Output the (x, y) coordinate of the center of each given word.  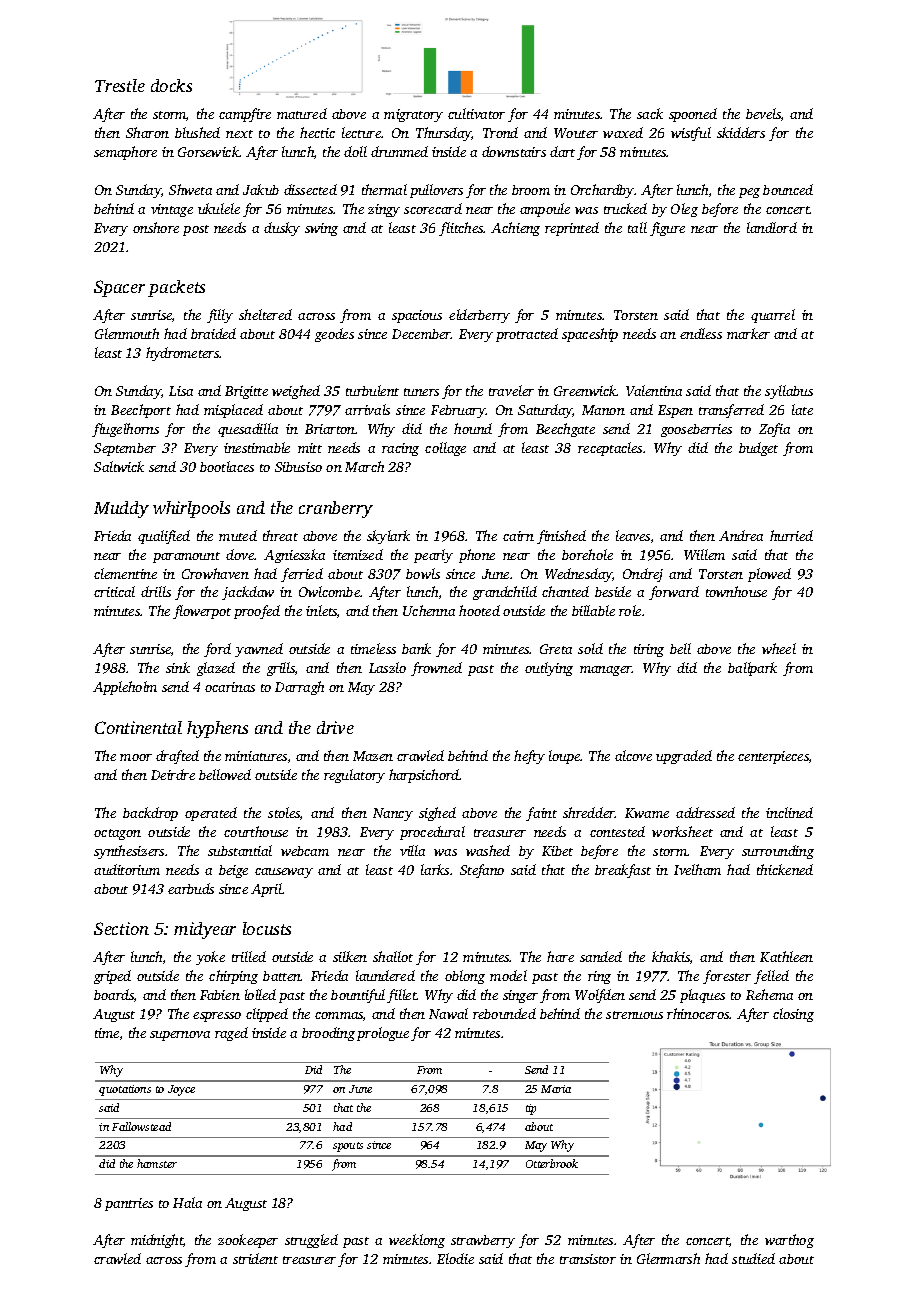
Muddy (121, 509)
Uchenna (429, 610)
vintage (172, 210)
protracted (527, 335)
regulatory (354, 776)
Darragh (299, 688)
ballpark (752, 669)
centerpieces (773, 757)
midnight (157, 1241)
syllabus (789, 392)
